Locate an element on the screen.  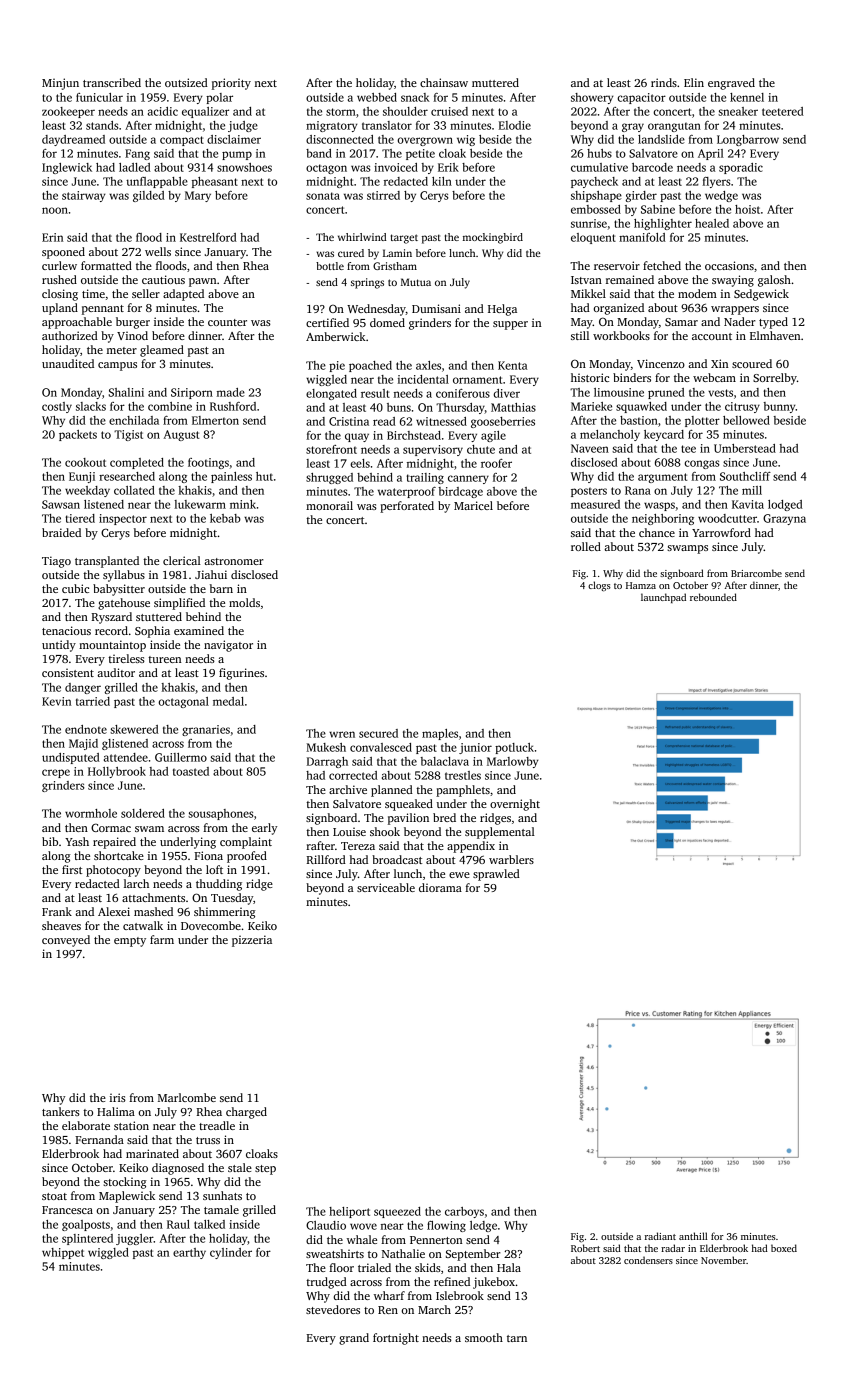
sprawled is located at coordinates (496, 875).
